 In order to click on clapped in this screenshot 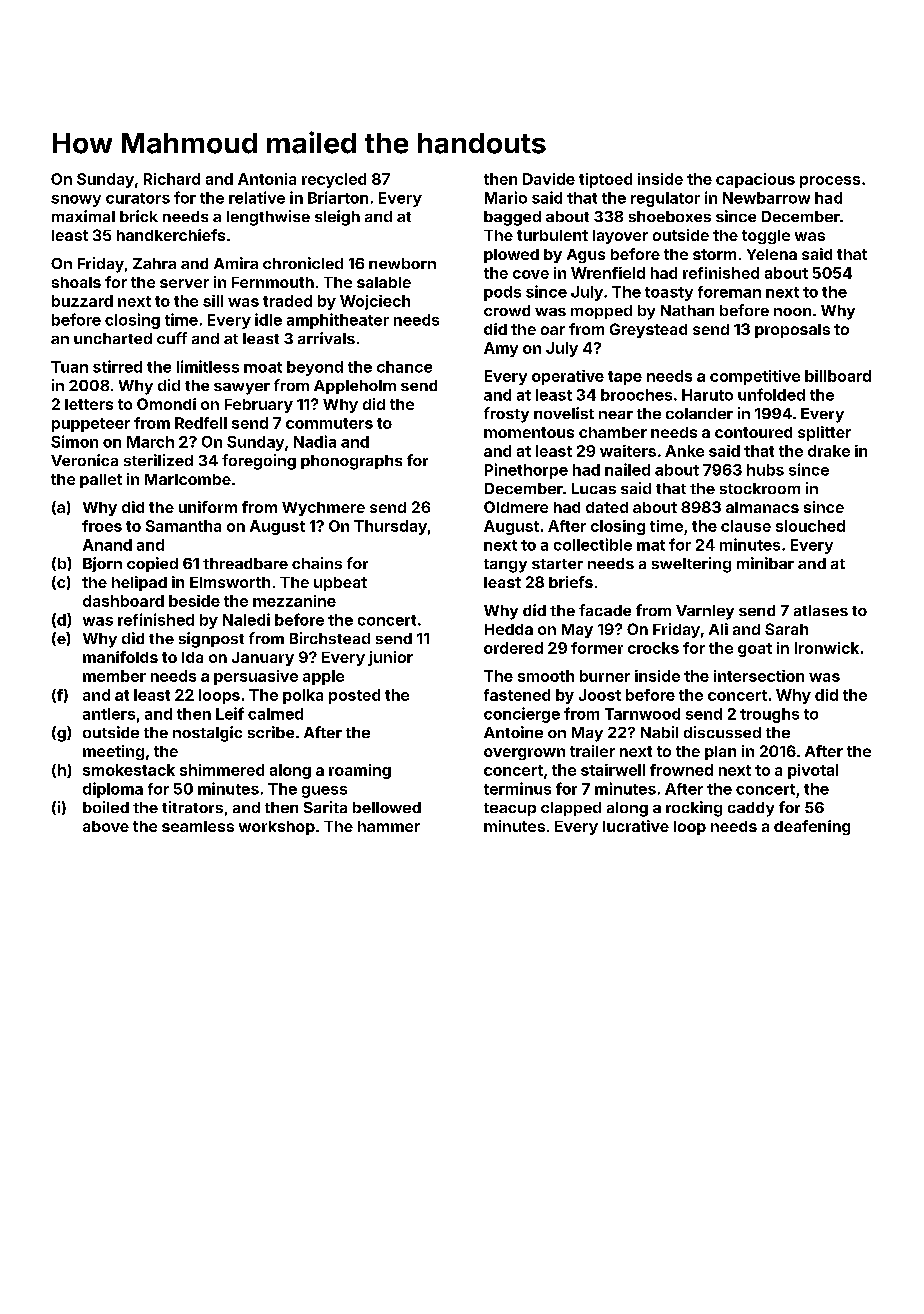, I will do `click(571, 809)`.
